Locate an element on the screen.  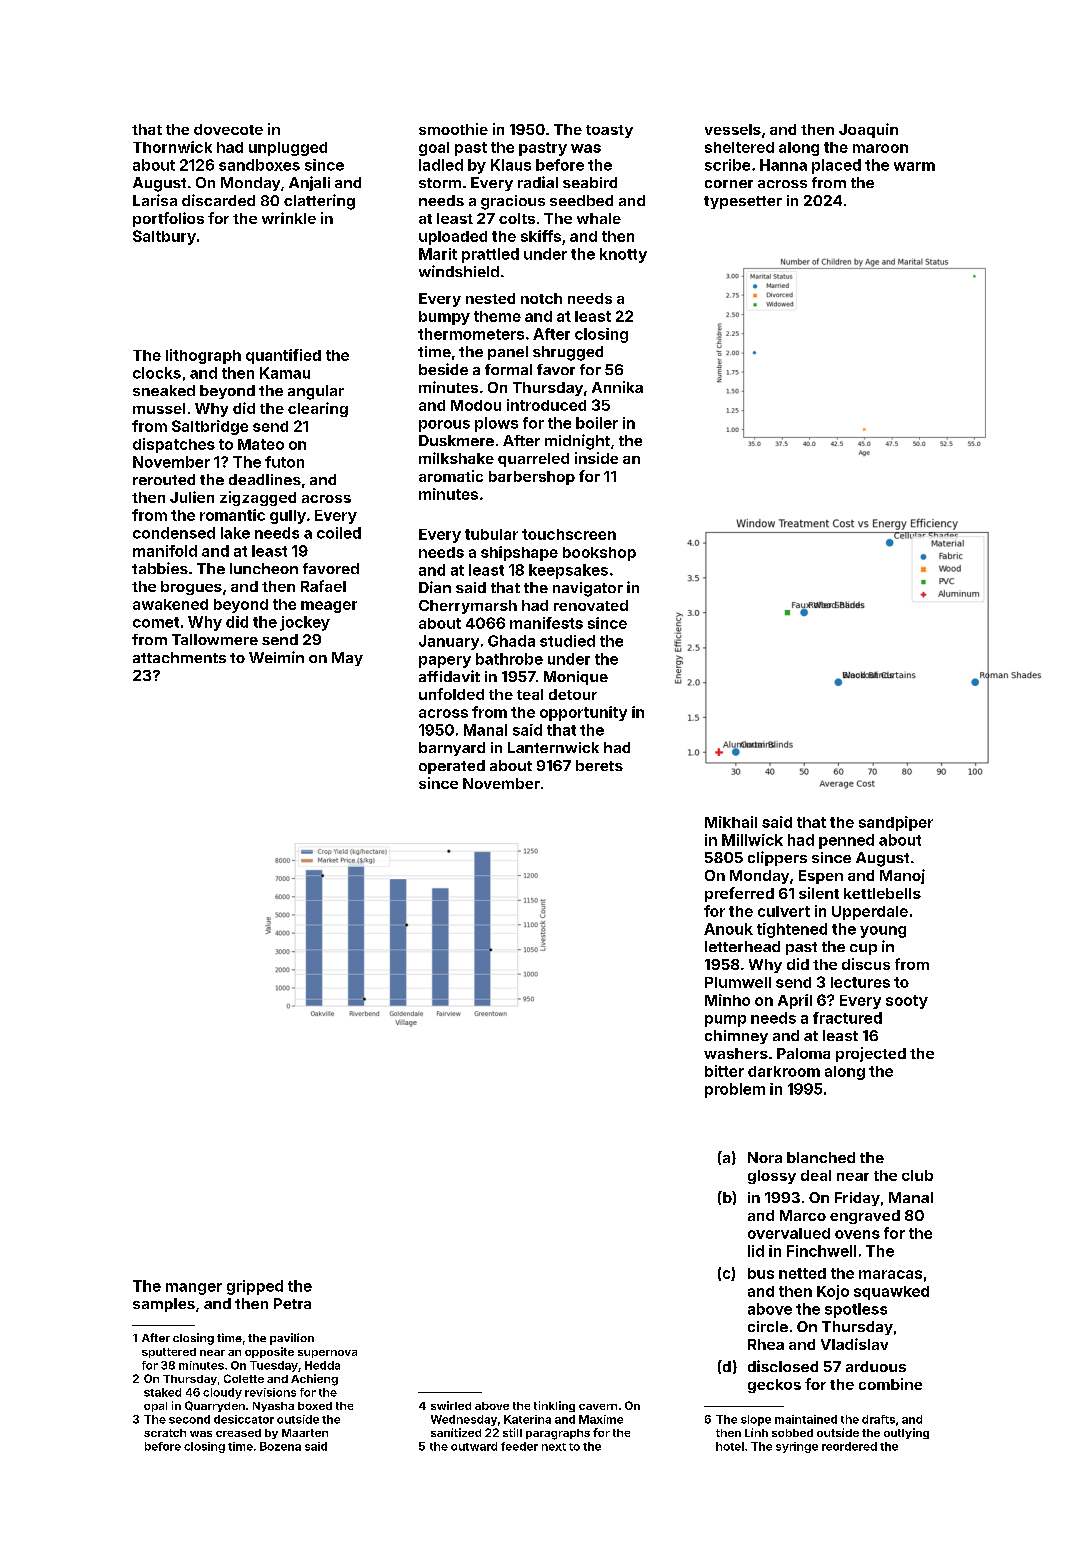
dovecote is located at coordinates (228, 129).
